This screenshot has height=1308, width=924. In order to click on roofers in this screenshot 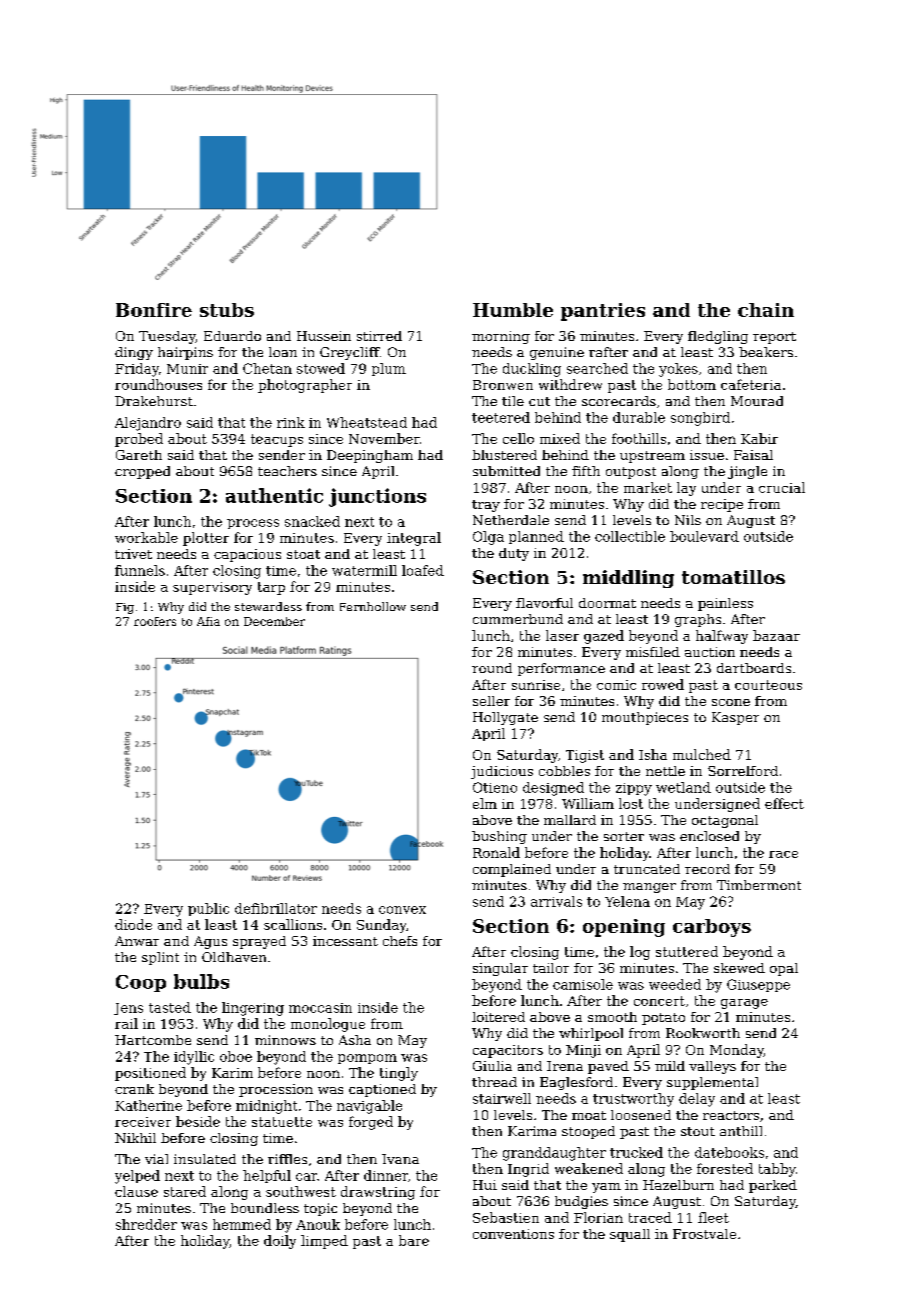, I will do `click(155, 621)`.
